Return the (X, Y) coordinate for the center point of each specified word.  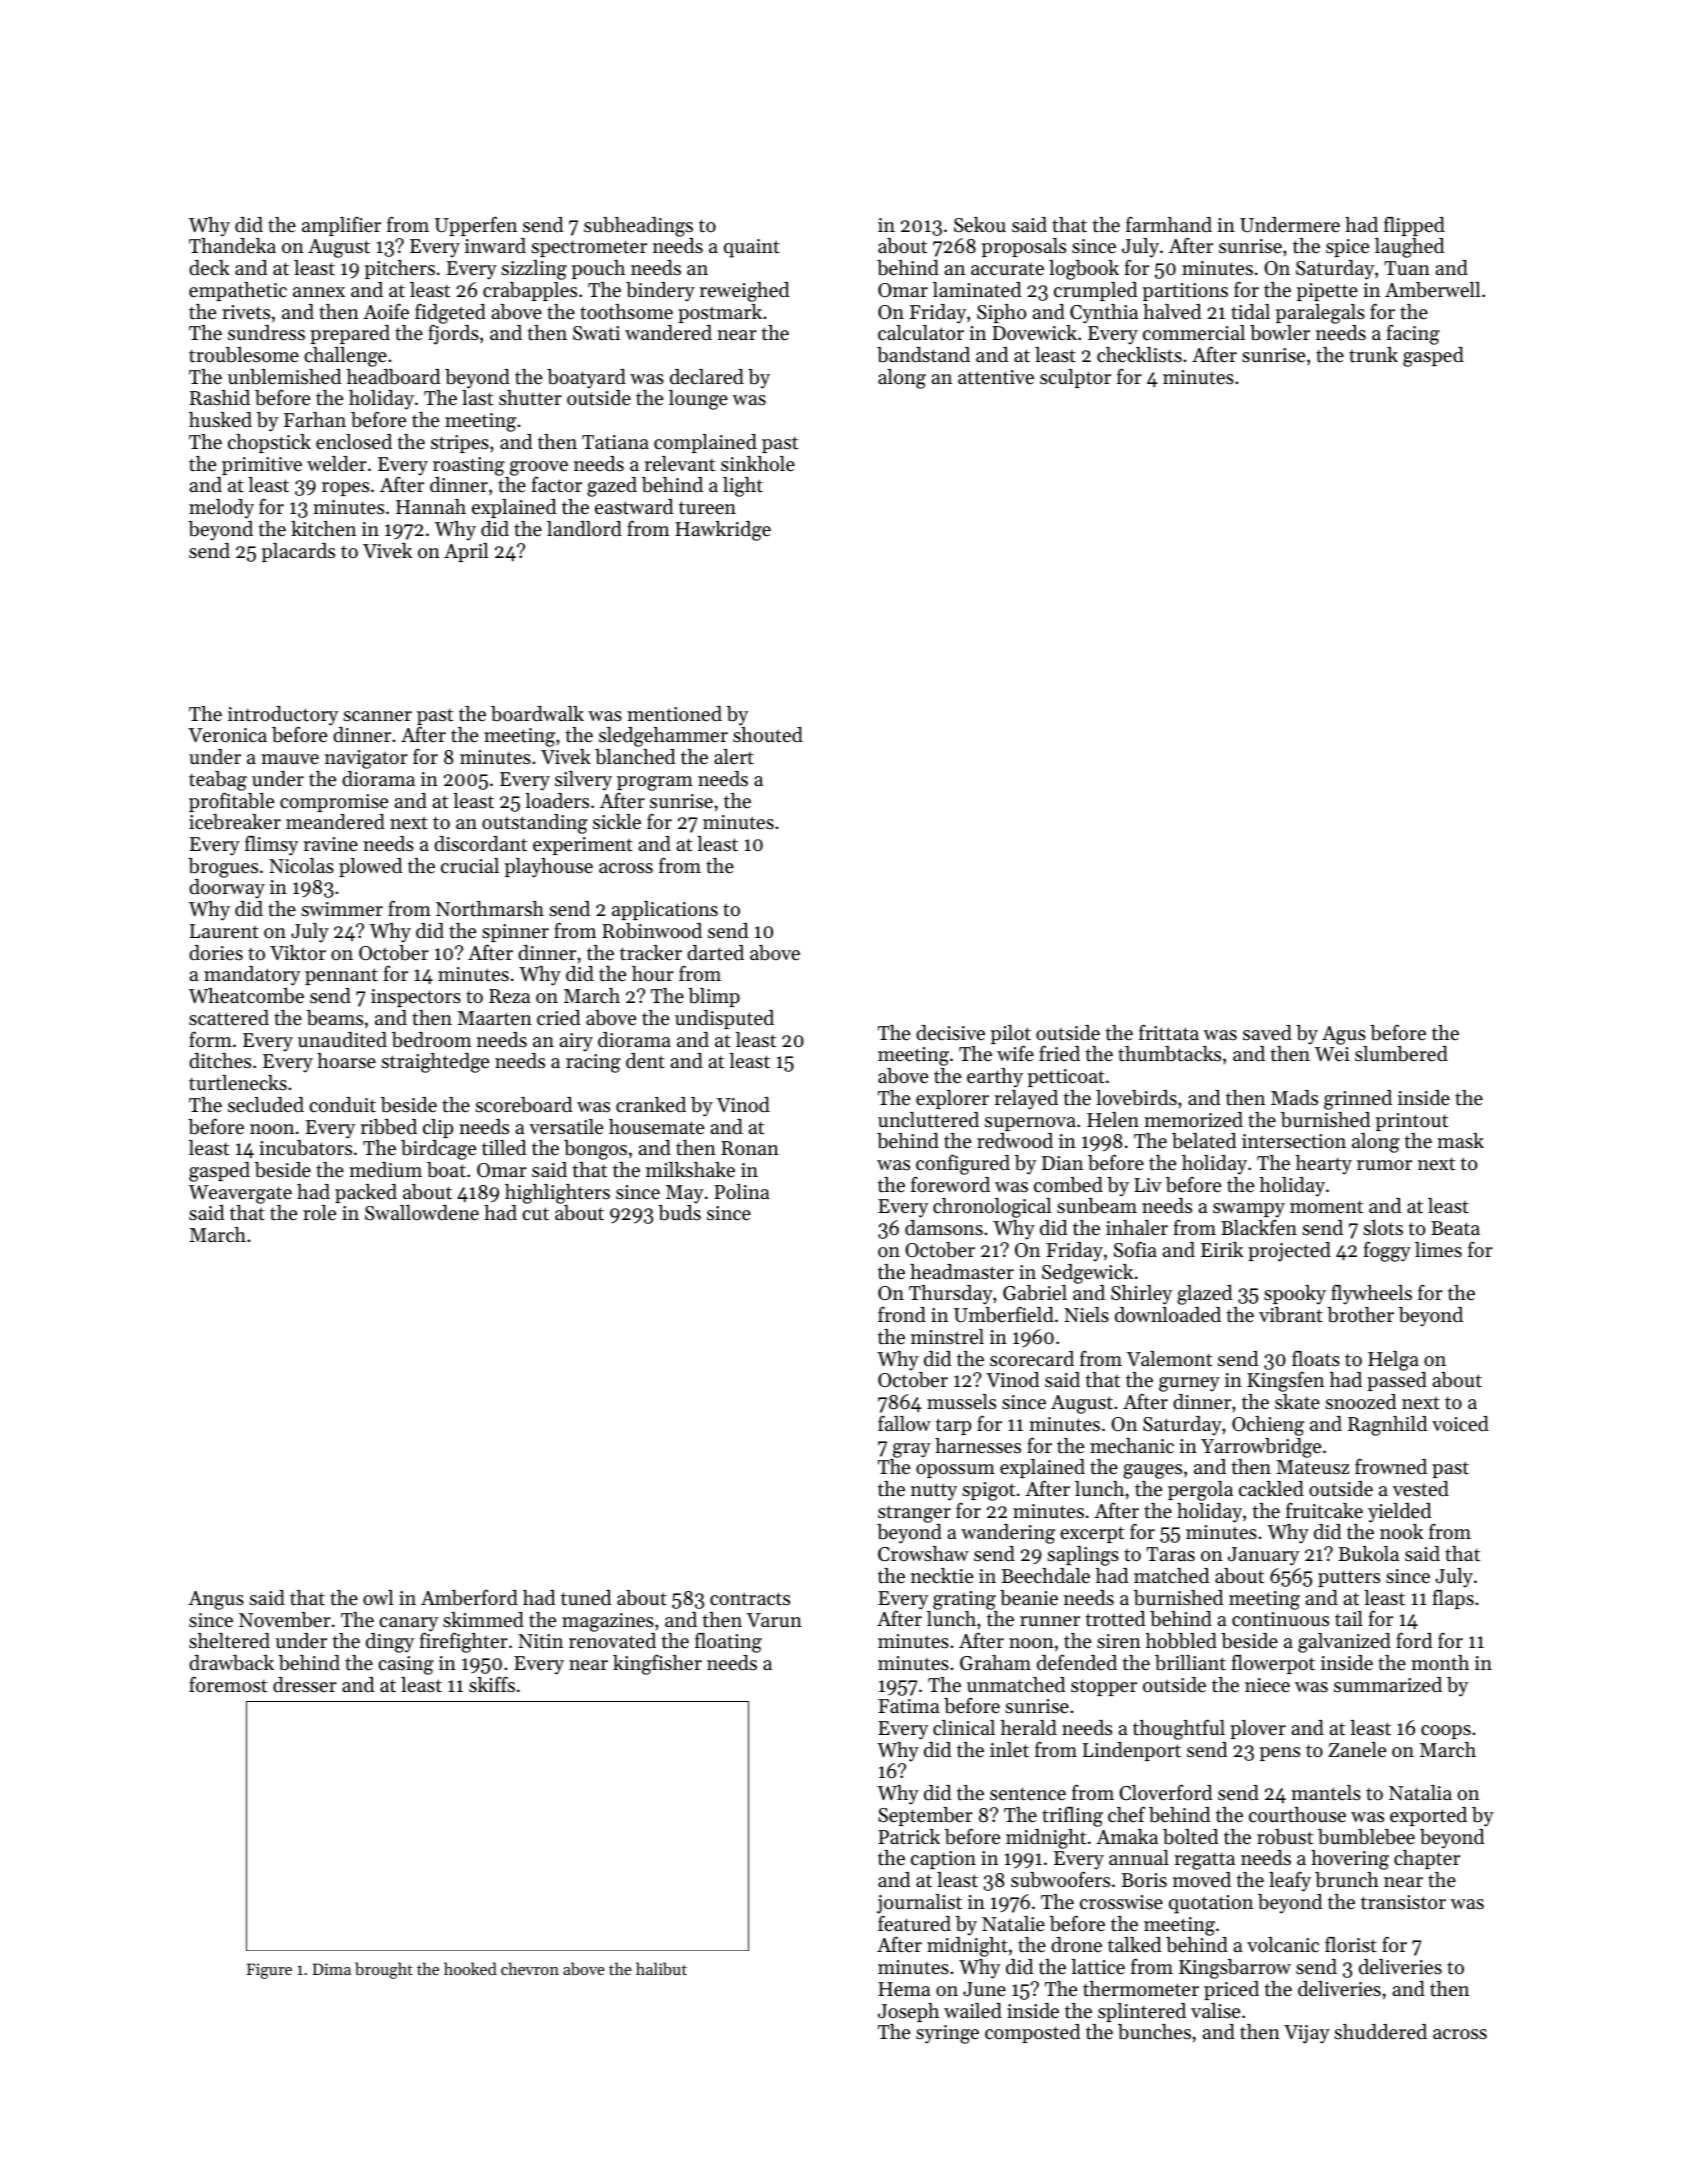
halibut (661, 1968)
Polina (742, 1191)
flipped (1414, 226)
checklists (1139, 355)
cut (535, 1214)
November (285, 1620)
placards (298, 552)
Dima (332, 1969)
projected (1289, 1252)
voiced (1460, 1423)
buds (679, 1213)
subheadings (638, 227)
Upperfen (476, 226)
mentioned (674, 714)
